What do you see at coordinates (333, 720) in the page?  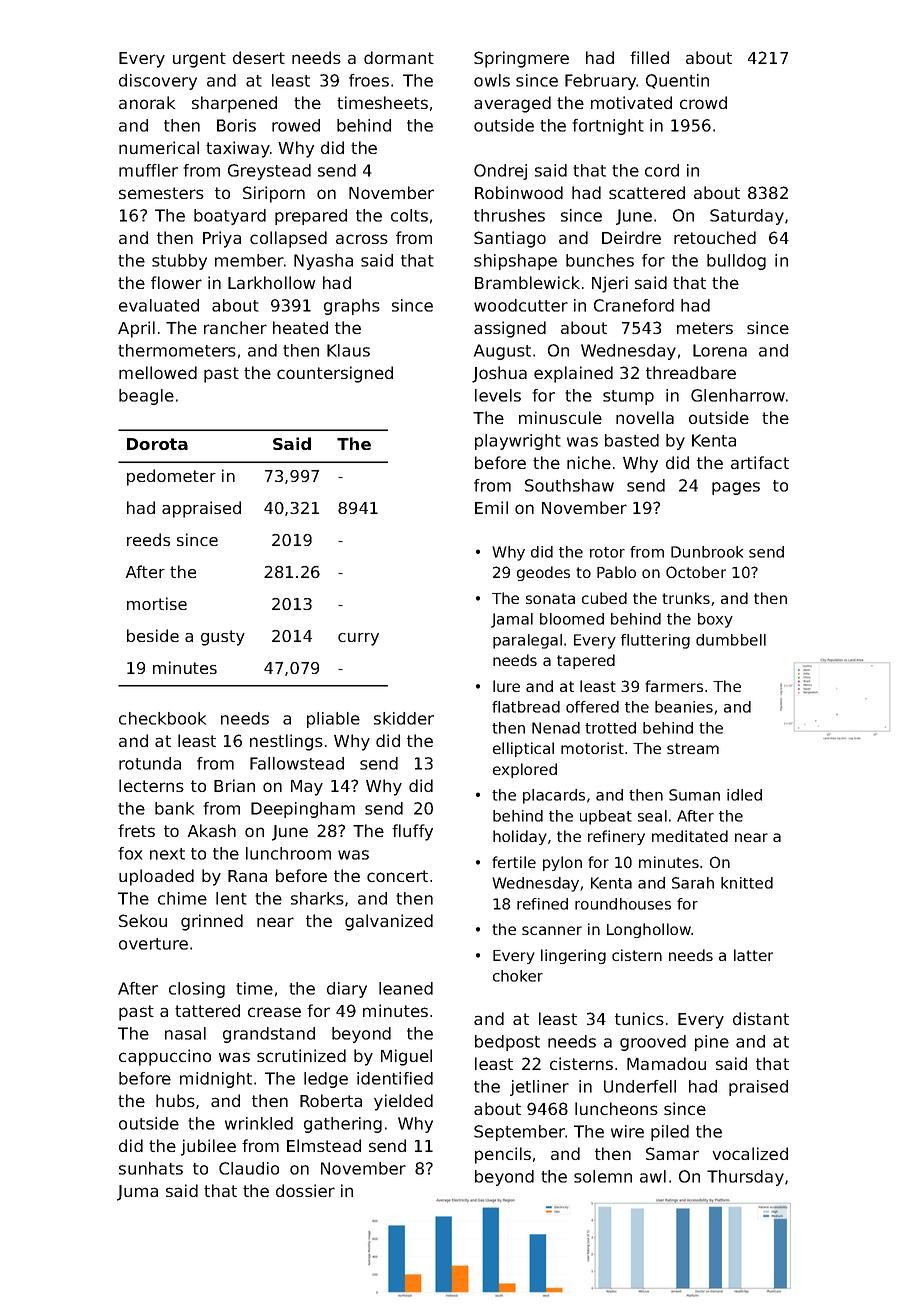 I see `pliable` at bounding box center [333, 720].
